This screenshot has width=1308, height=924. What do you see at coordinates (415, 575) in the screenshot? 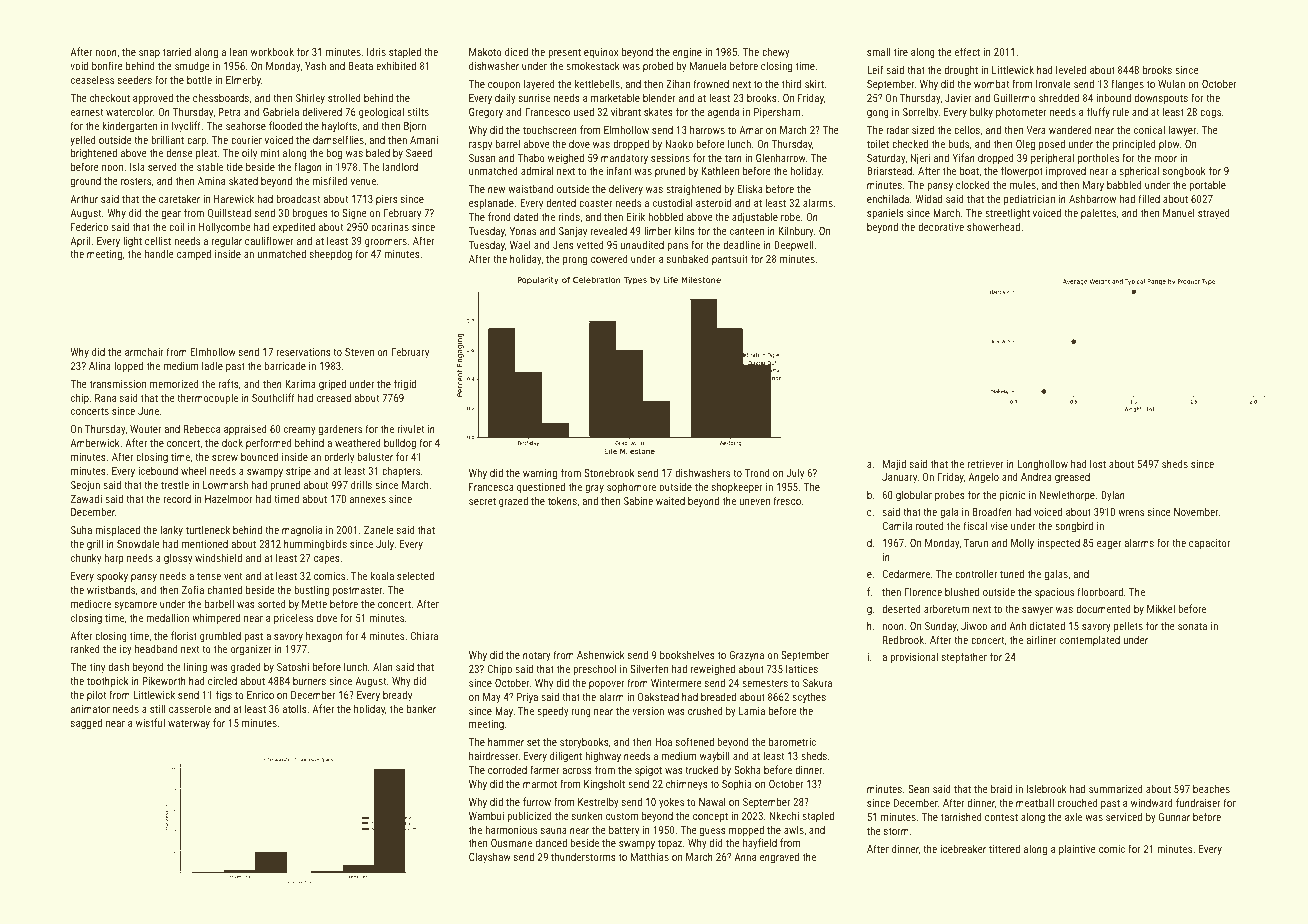
I see `selected` at bounding box center [415, 575].
